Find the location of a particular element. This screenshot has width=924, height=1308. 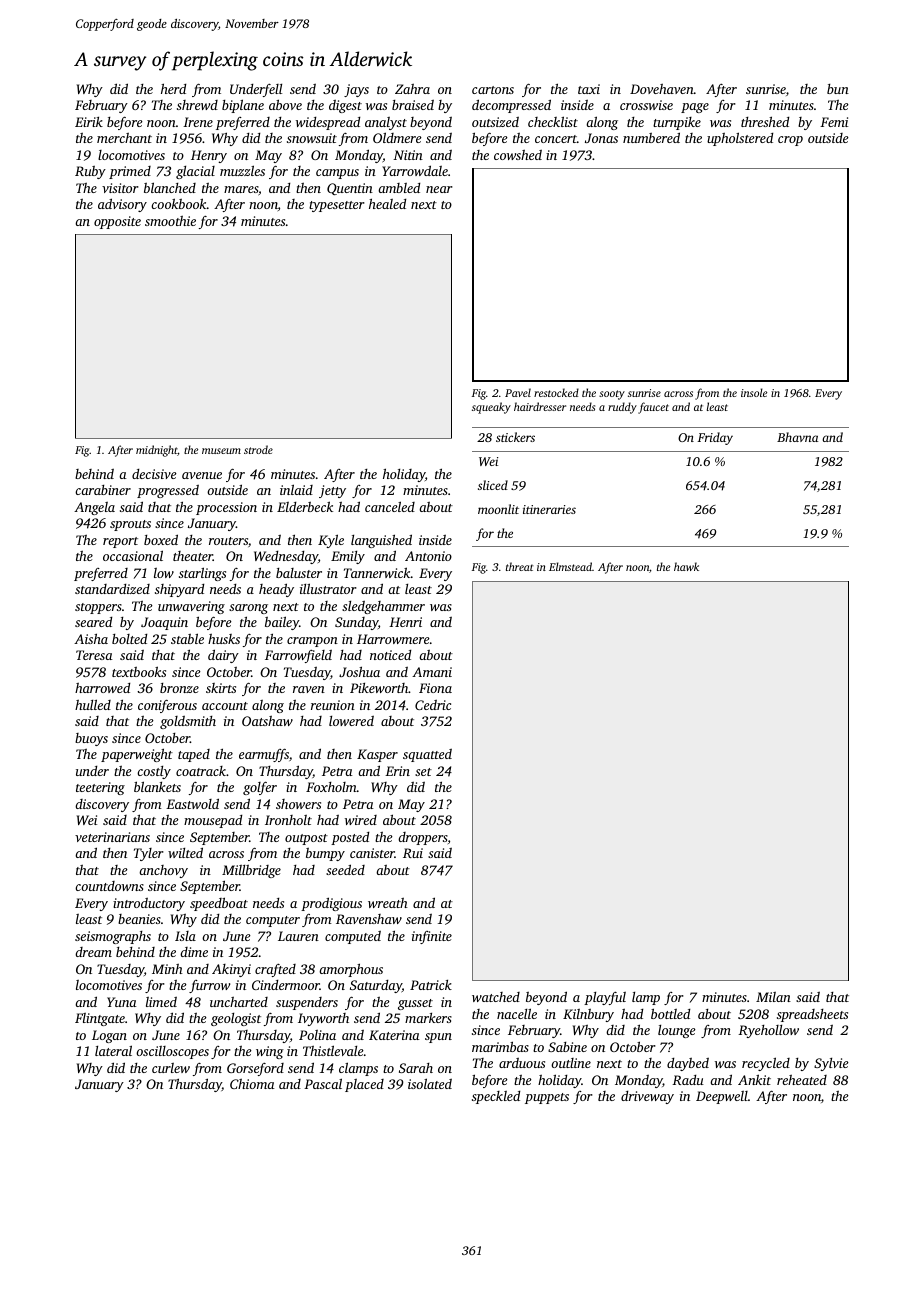

upholstered is located at coordinates (740, 139).
